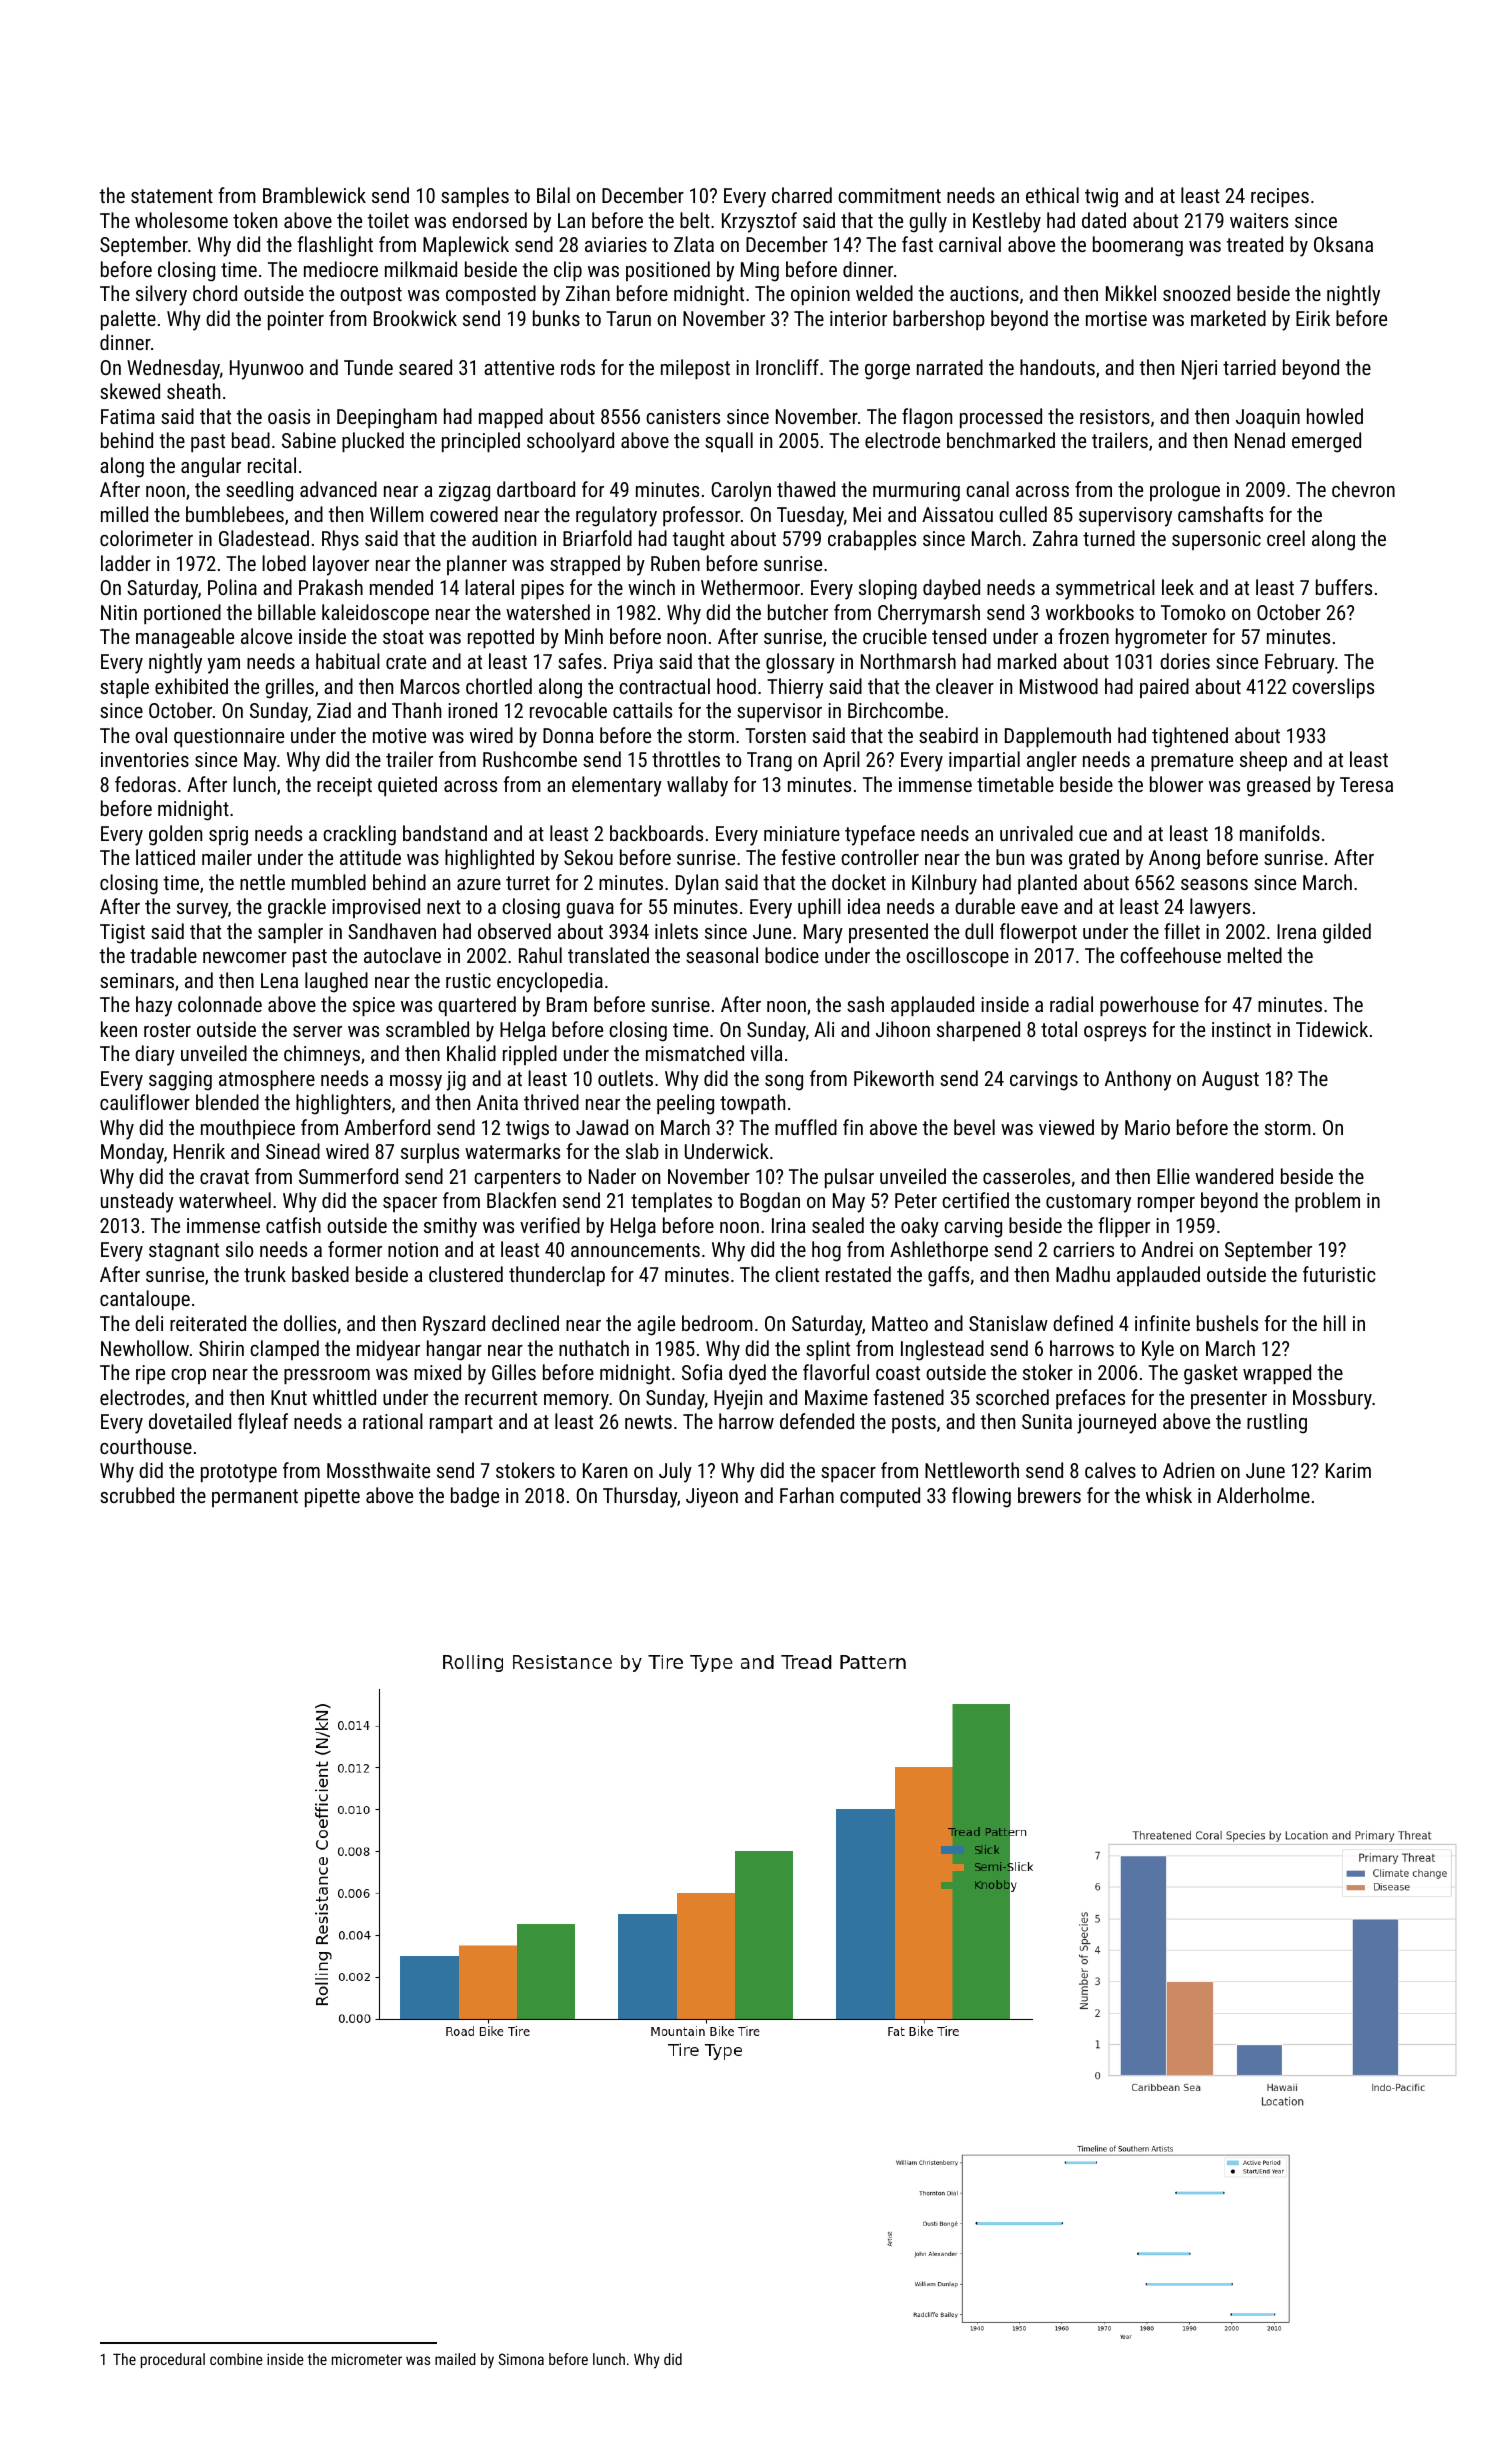  Describe the element at coordinates (348, 1176) in the image. I see `Summerford` at that location.
